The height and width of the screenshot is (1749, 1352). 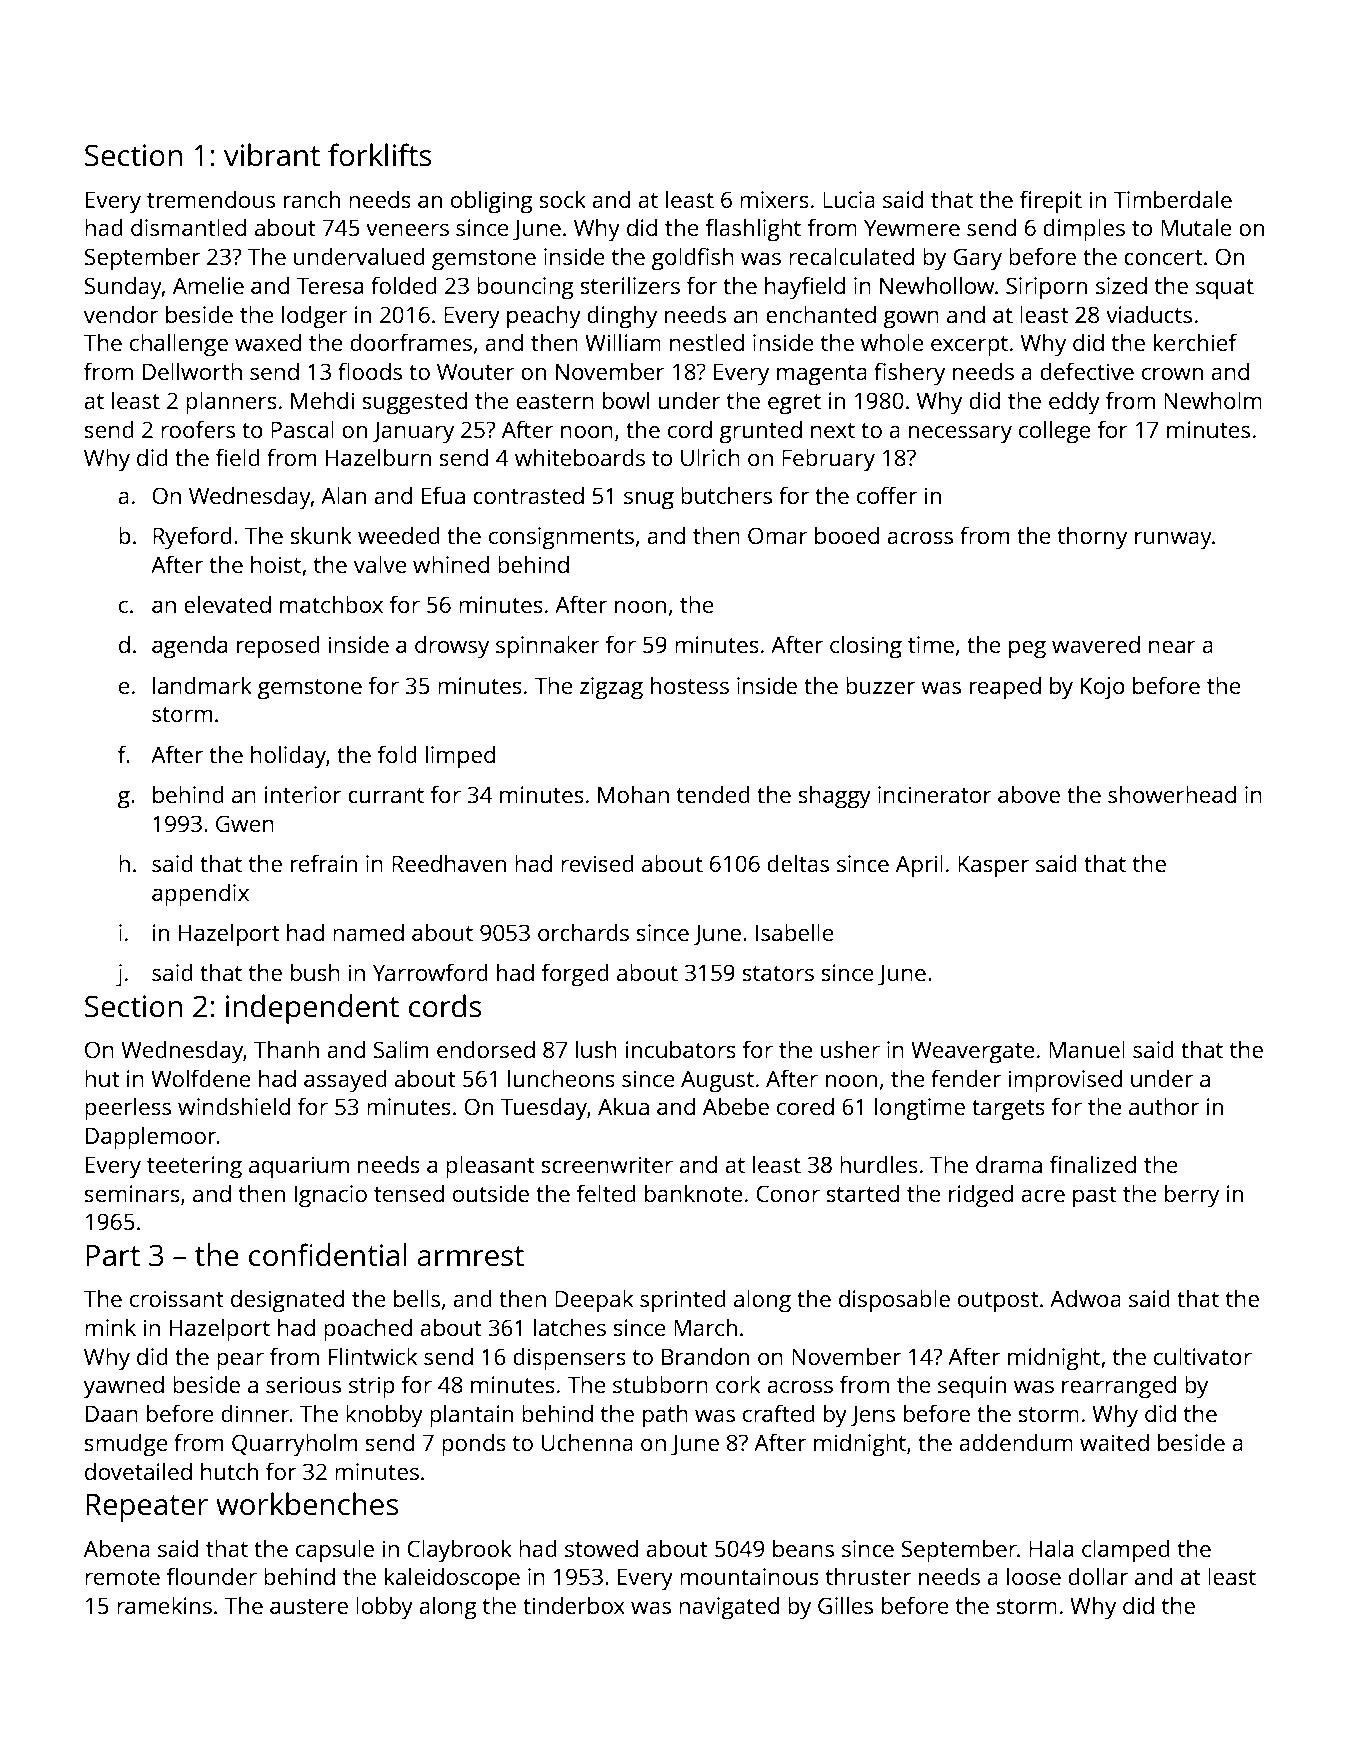 I want to click on runway, so click(x=1173, y=541).
